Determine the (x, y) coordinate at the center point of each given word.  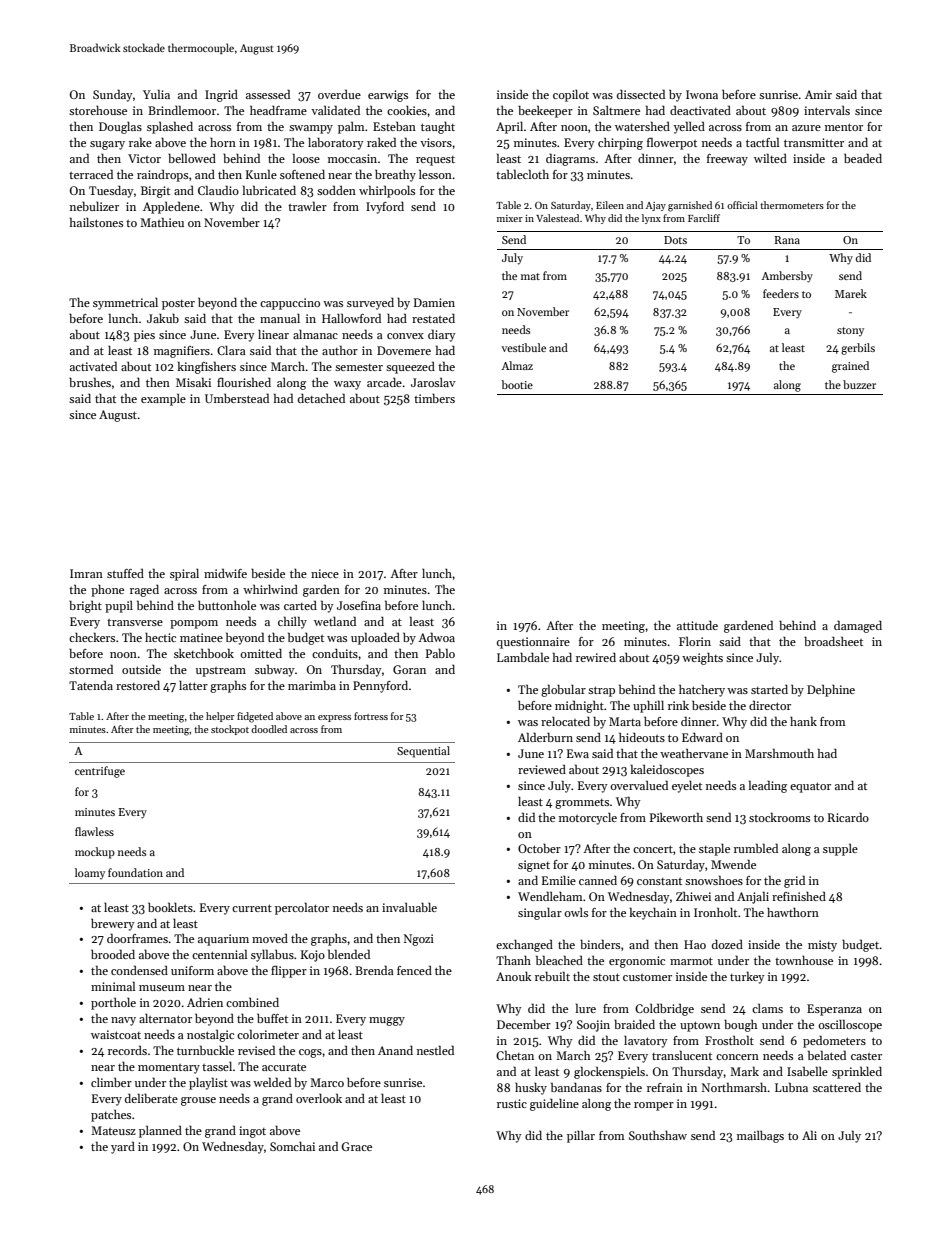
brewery (113, 925)
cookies (407, 110)
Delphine (831, 690)
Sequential (423, 752)
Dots (675, 240)
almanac (315, 334)
